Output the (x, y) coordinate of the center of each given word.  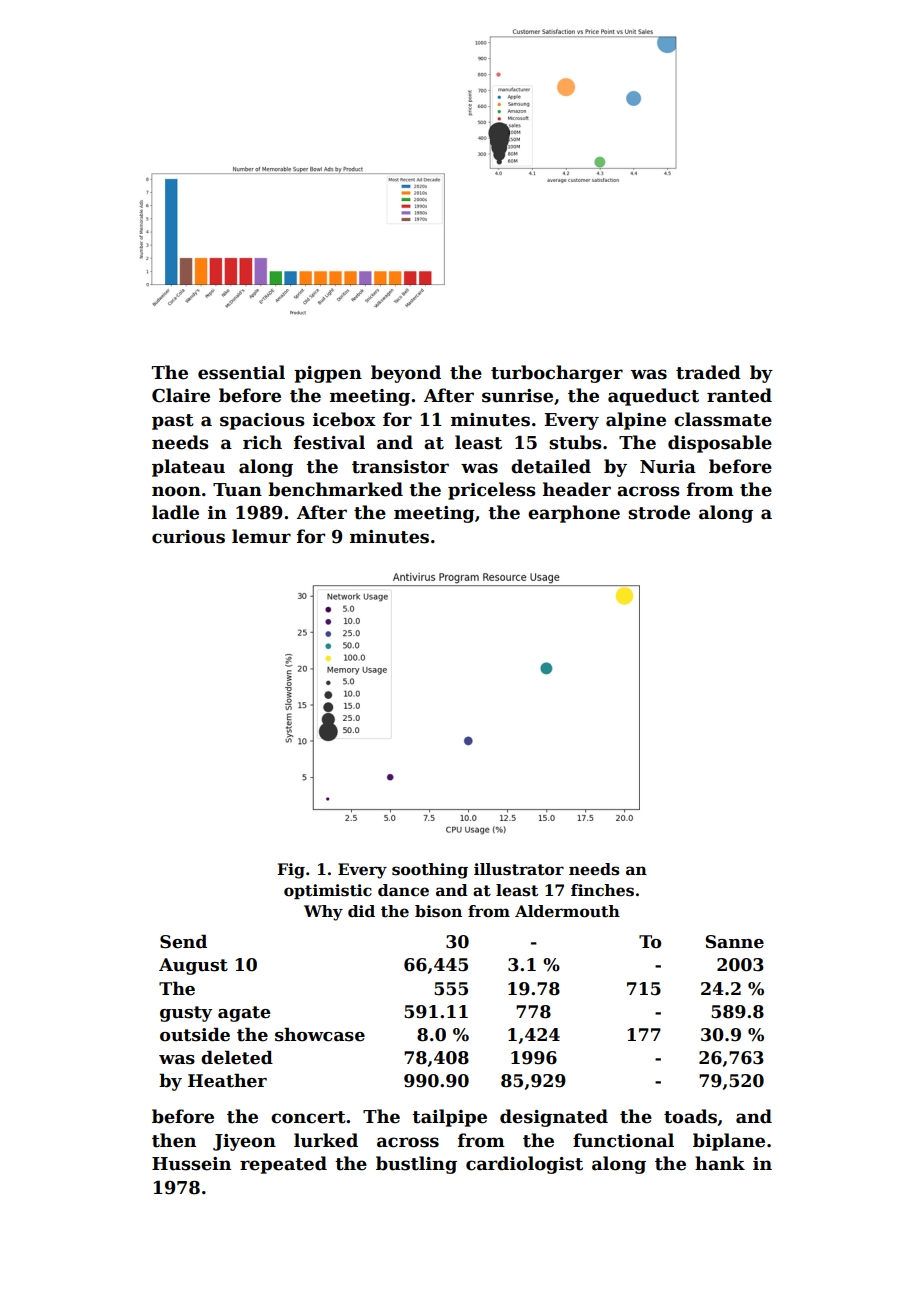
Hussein (191, 1164)
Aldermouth (567, 911)
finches (602, 890)
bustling (416, 1165)
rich (262, 442)
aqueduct (653, 397)
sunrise (517, 396)
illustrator (519, 869)
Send (183, 941)
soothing (430, 871)
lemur (261, 536)
